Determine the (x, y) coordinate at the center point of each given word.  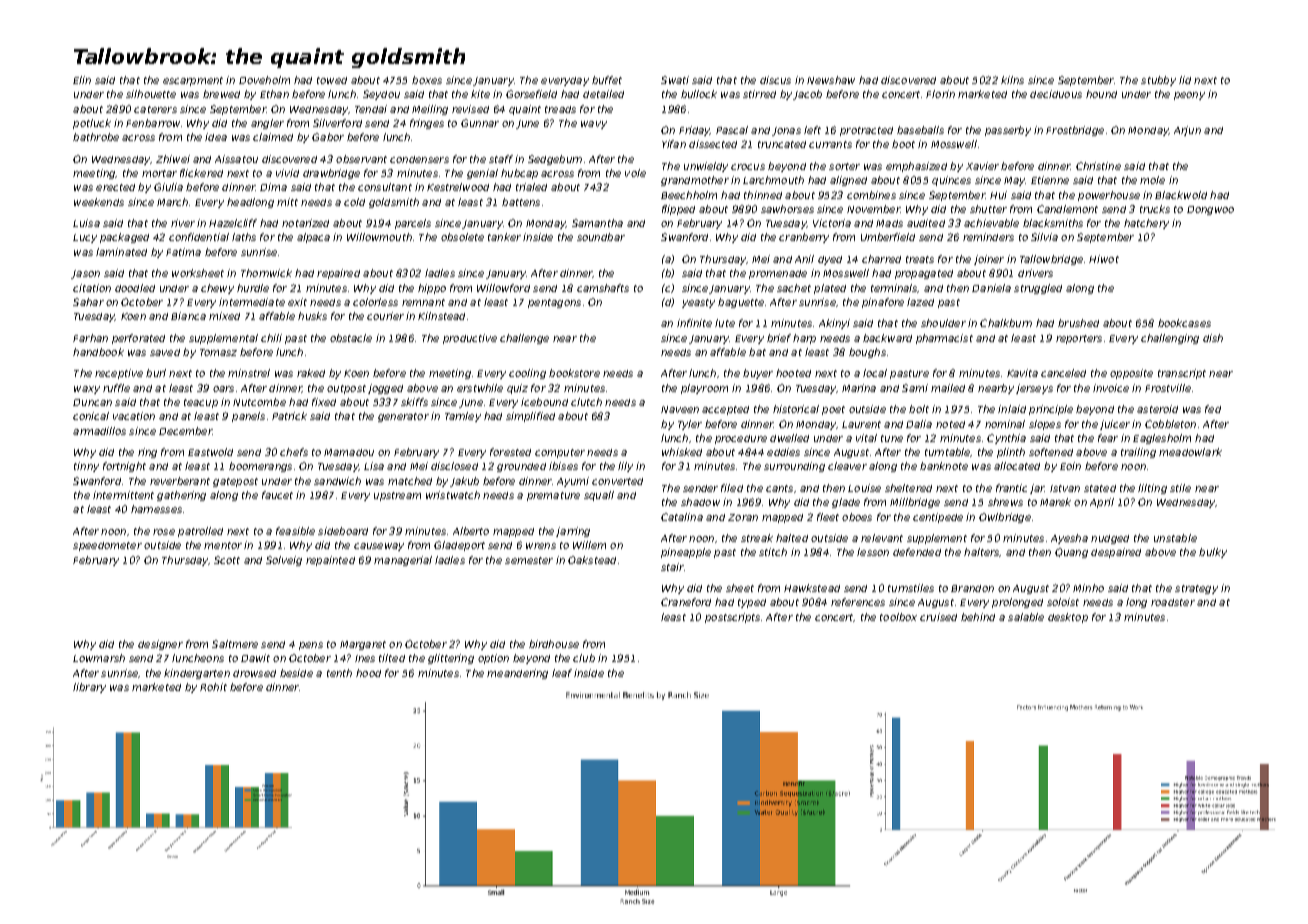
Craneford (686, 602)
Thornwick (266, 273)
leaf (562, 673)
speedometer (107, 546)
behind (978, 617)
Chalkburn (1006, 323)
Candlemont (1067, 209)
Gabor (328, 137)
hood (368, 673)
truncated (782, 144)
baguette (741, 303)
